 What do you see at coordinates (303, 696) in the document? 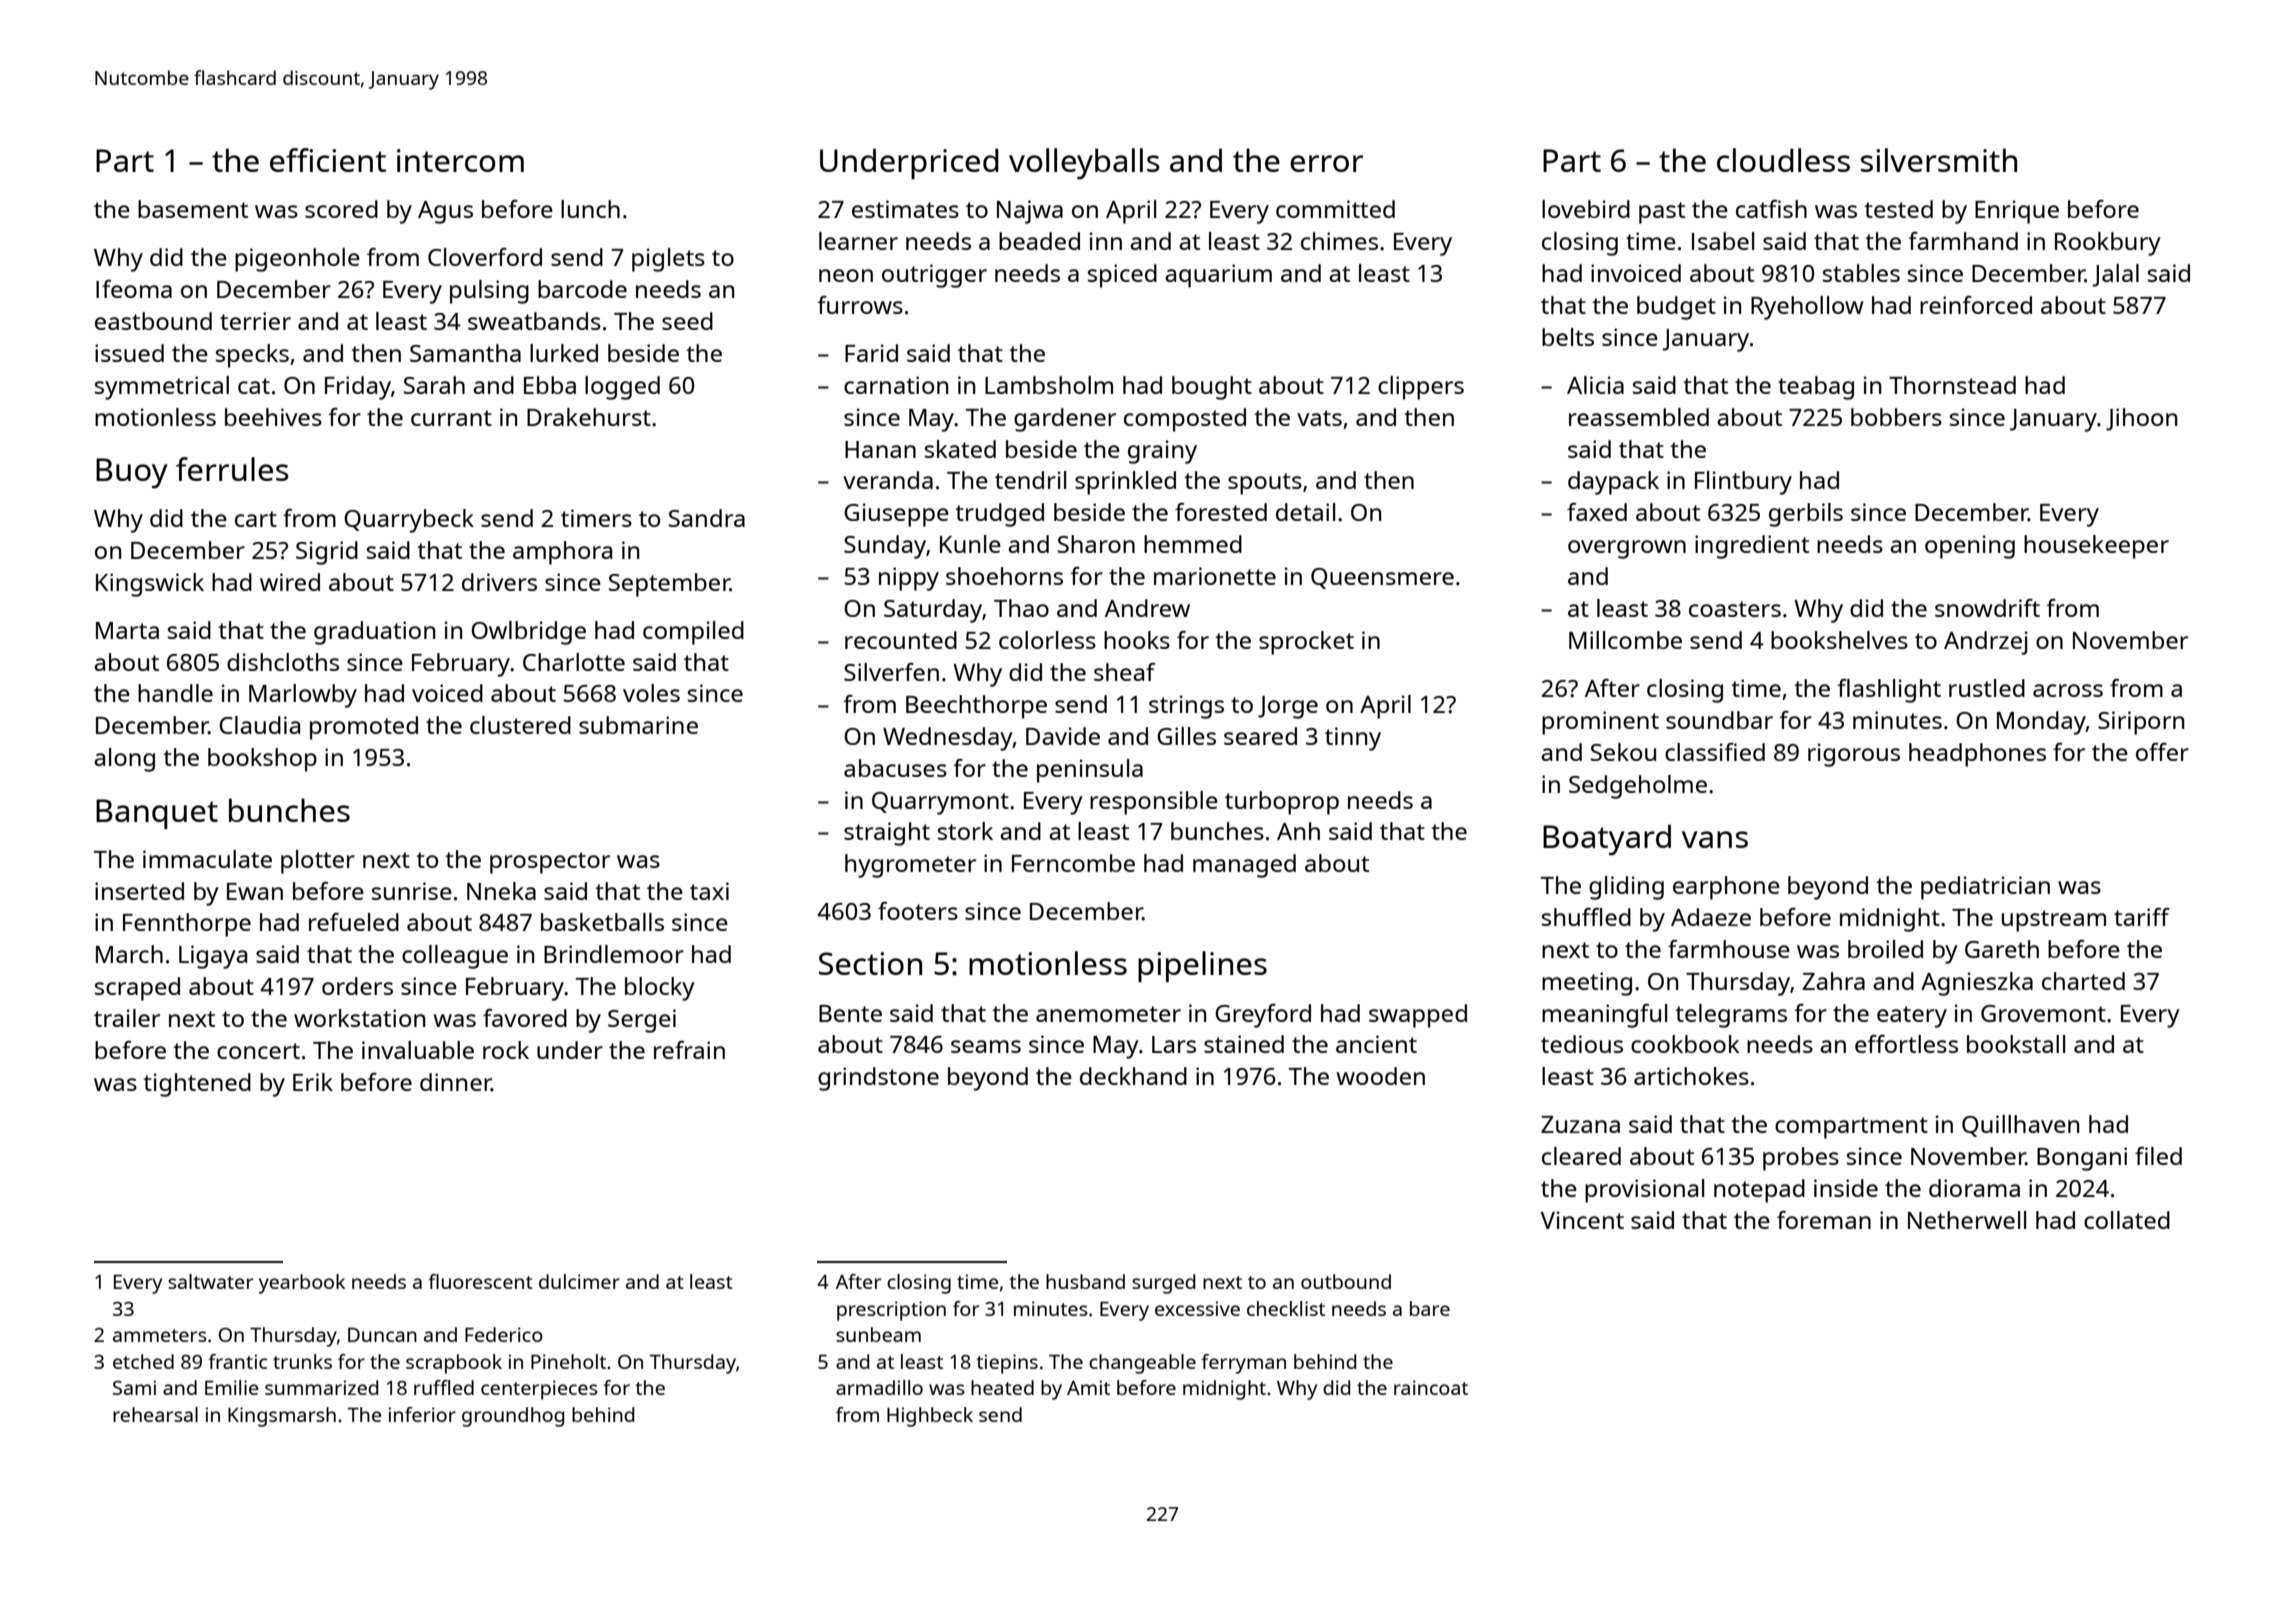
I see `Marlowby` at bounding box center [303, 696].
